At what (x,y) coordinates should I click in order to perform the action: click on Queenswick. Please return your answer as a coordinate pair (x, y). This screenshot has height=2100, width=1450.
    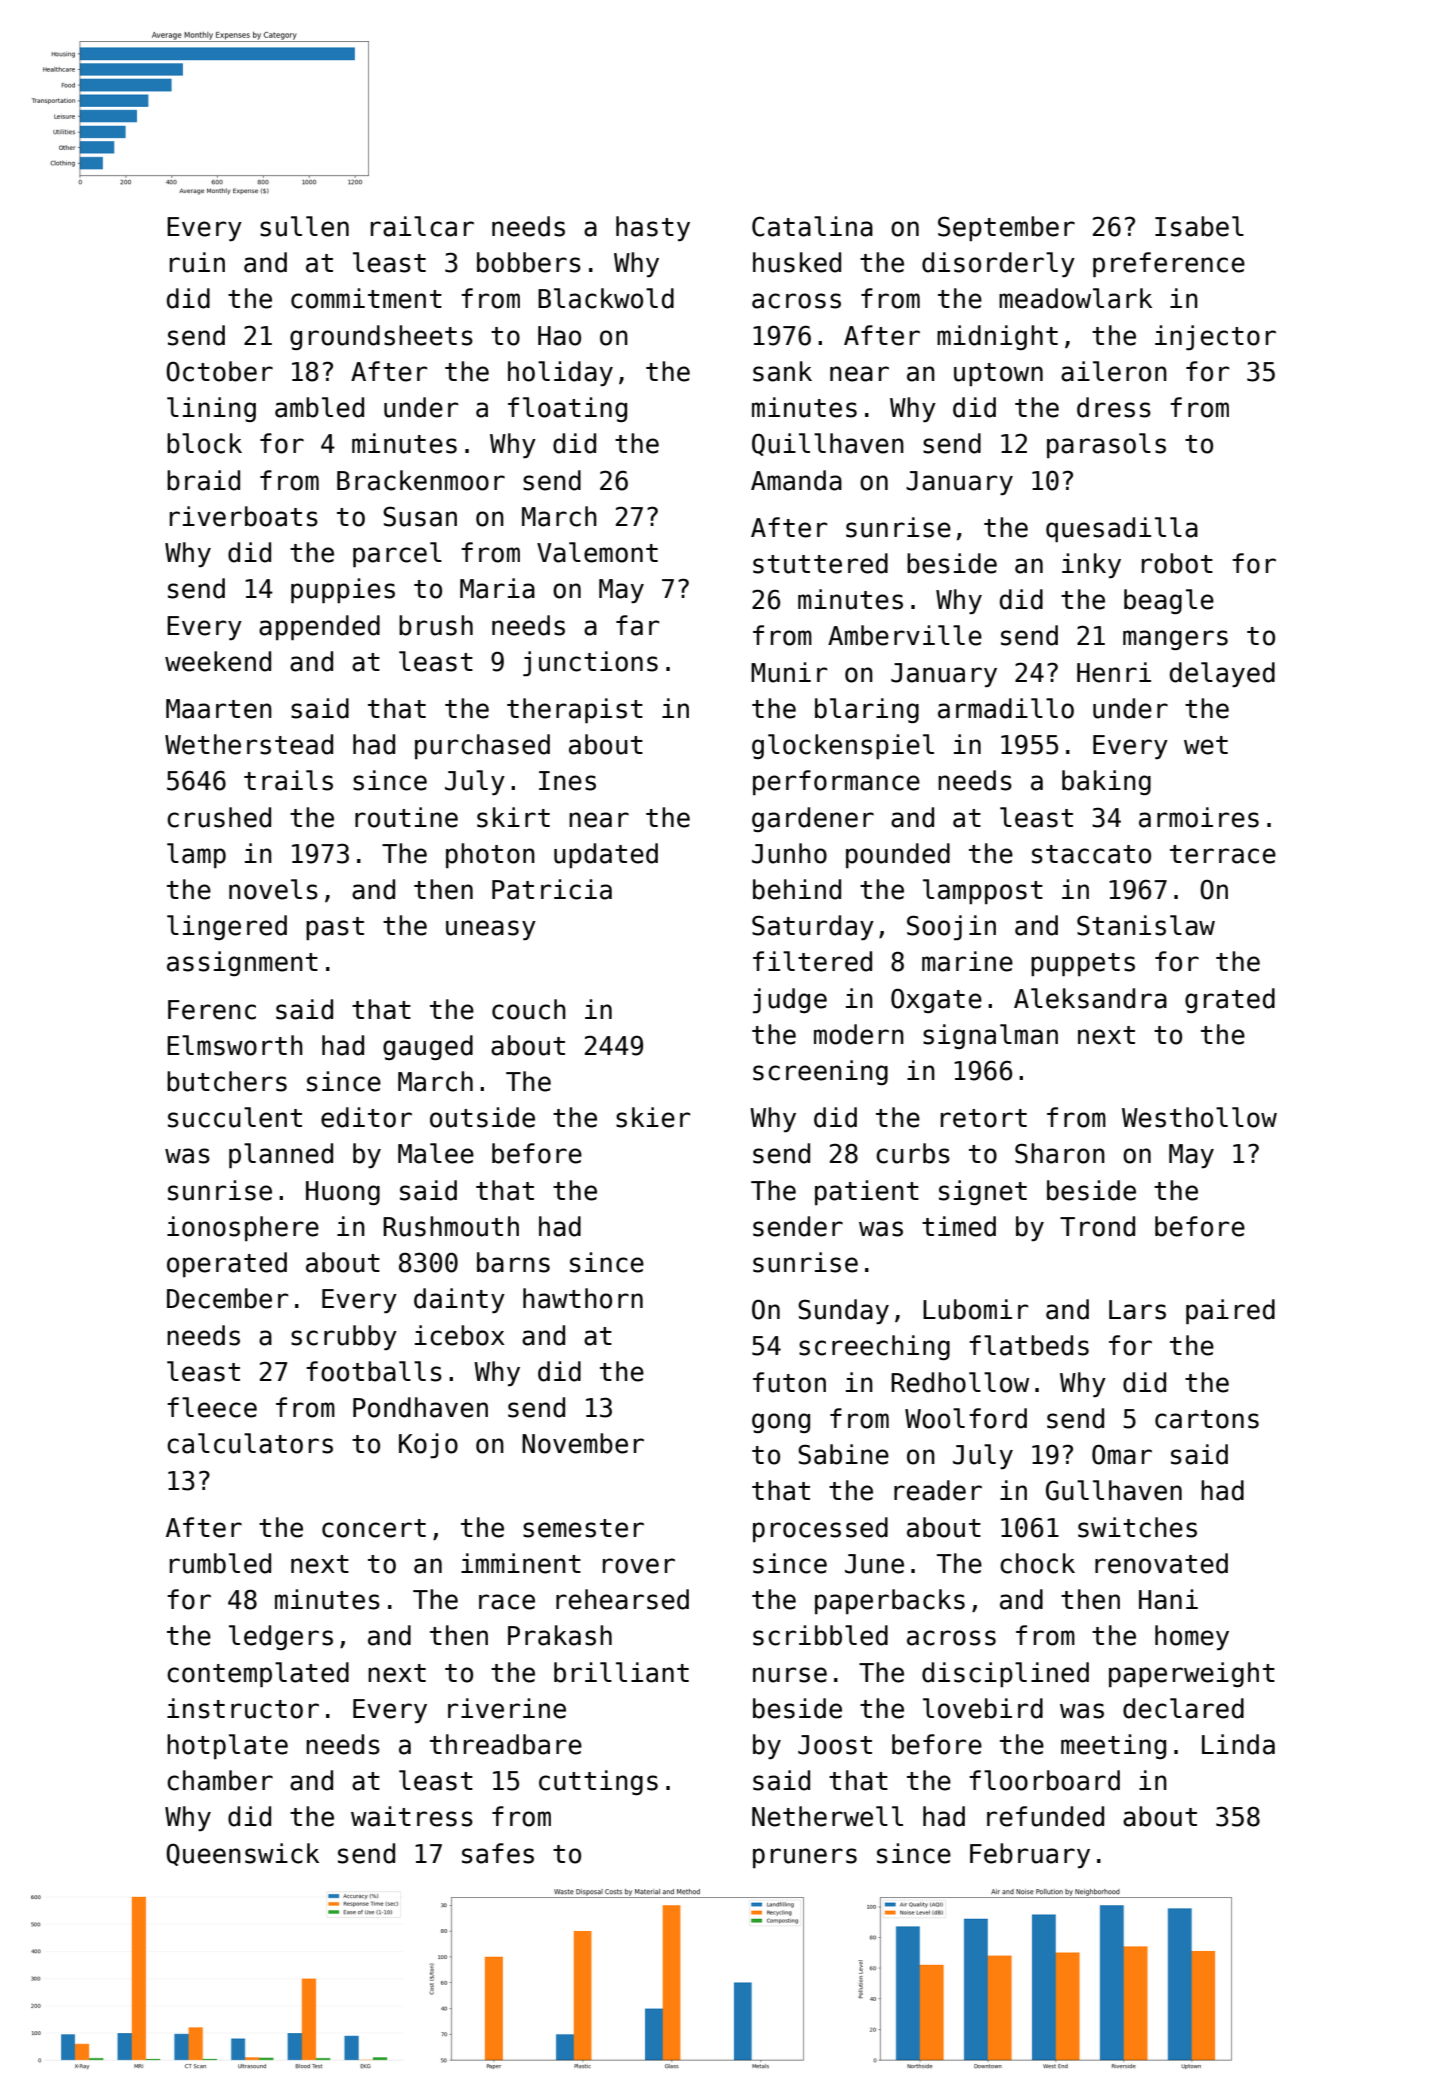
    Looking at the image, I should click on (242, 1854).
